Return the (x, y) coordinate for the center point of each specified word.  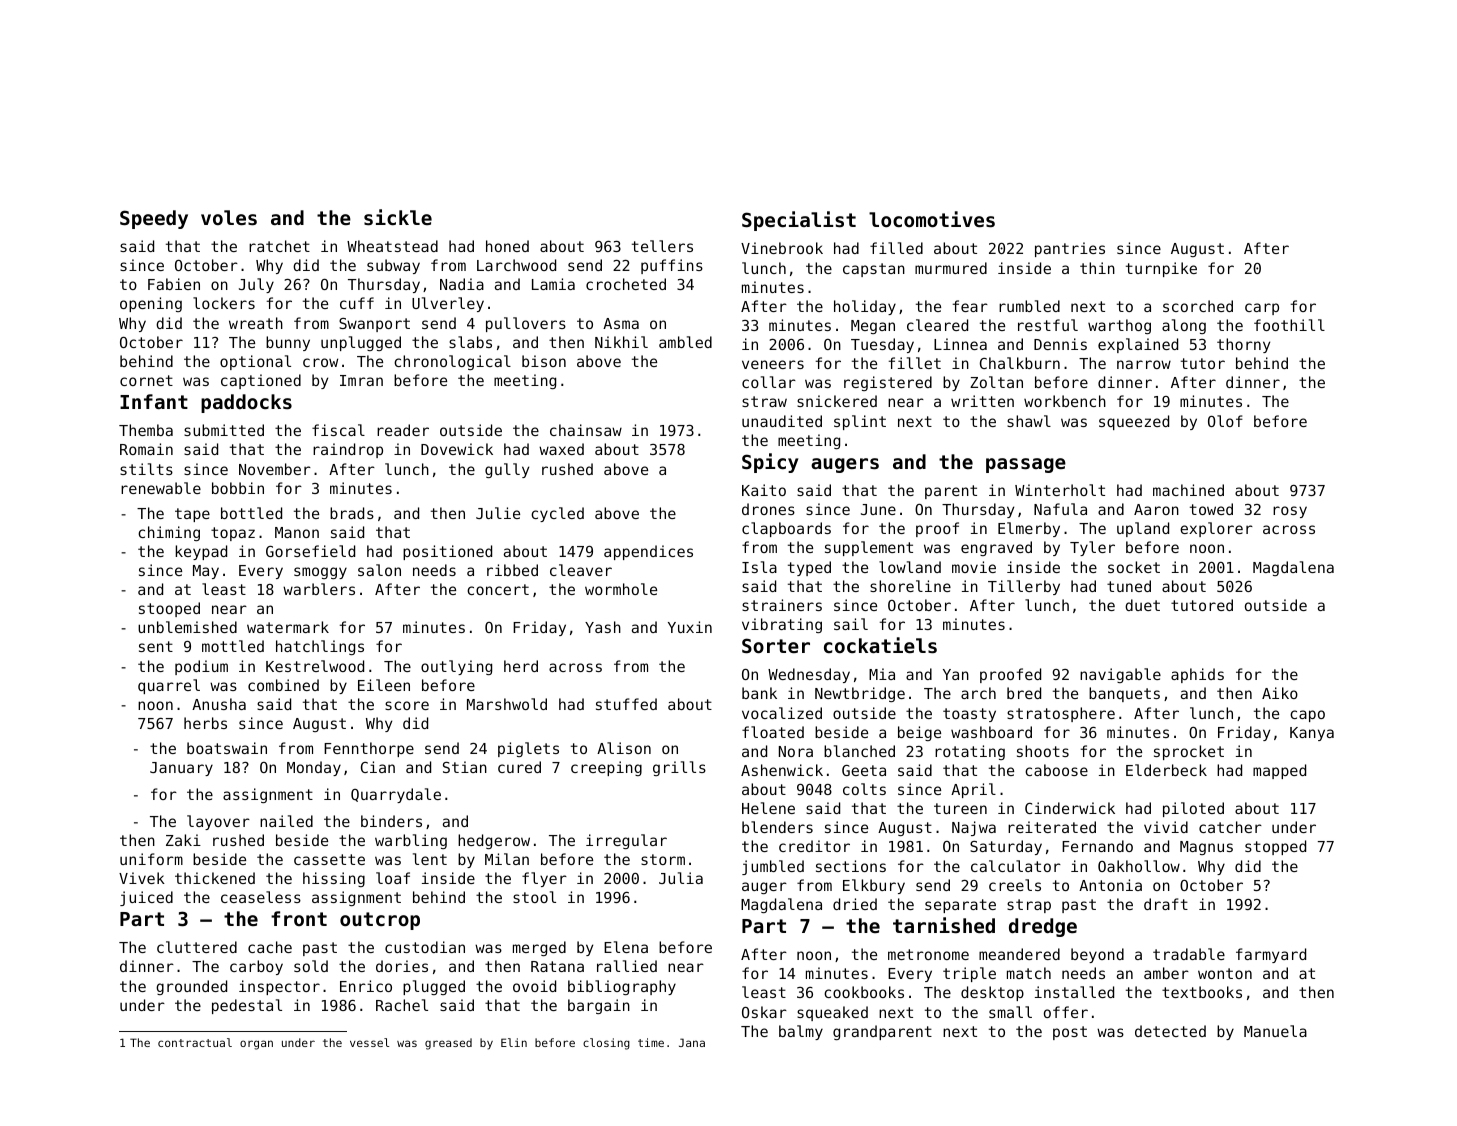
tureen (960, 808)
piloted (1193, 809)
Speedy (154, 219)
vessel (369, 1042)
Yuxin (690, 627)
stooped (169, 609)
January (181, 769)
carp (1262, 309)
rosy (1290, 512)
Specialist (799, 221)
